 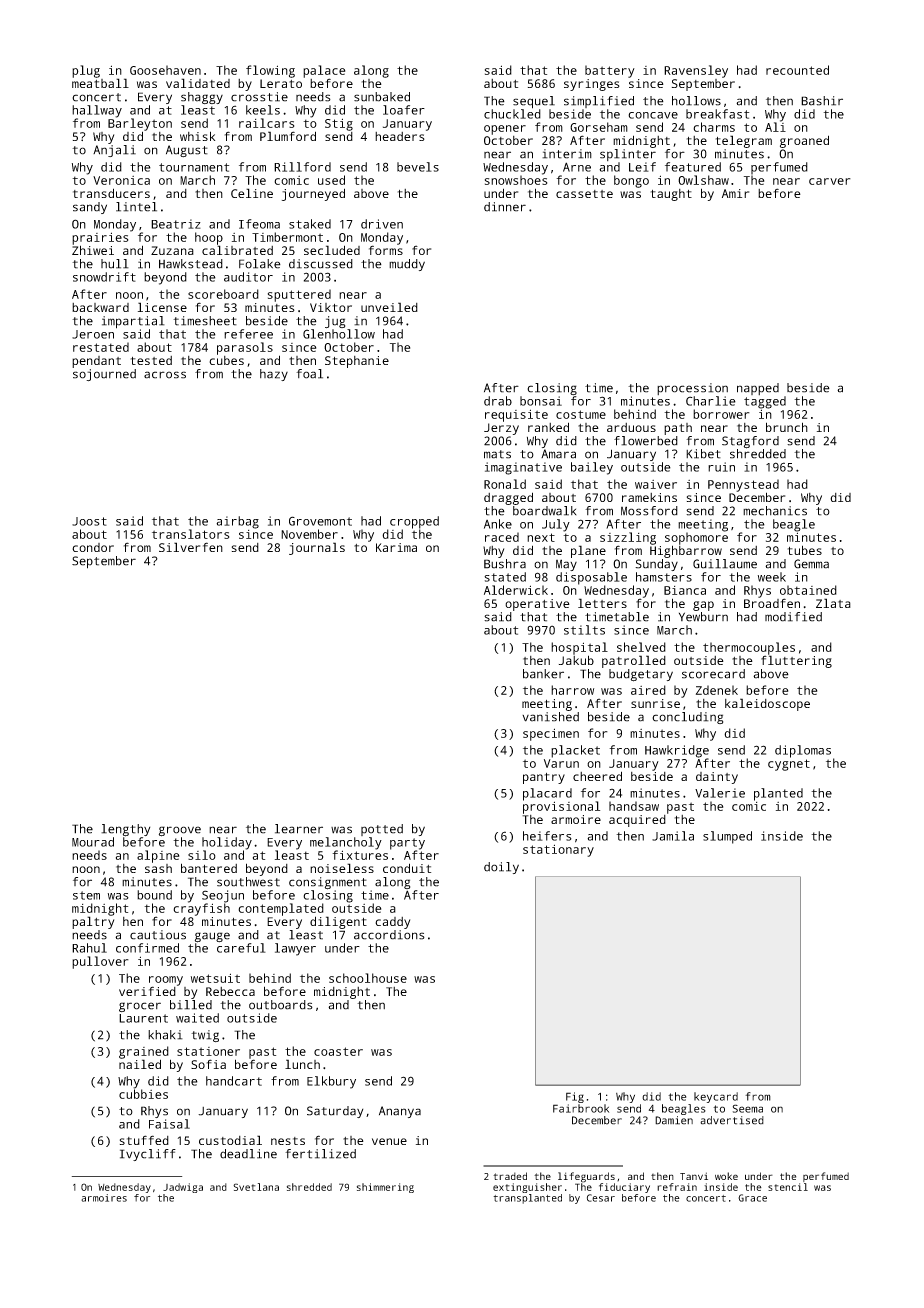 I want to click on recounted, so click(x=797, y=70).
